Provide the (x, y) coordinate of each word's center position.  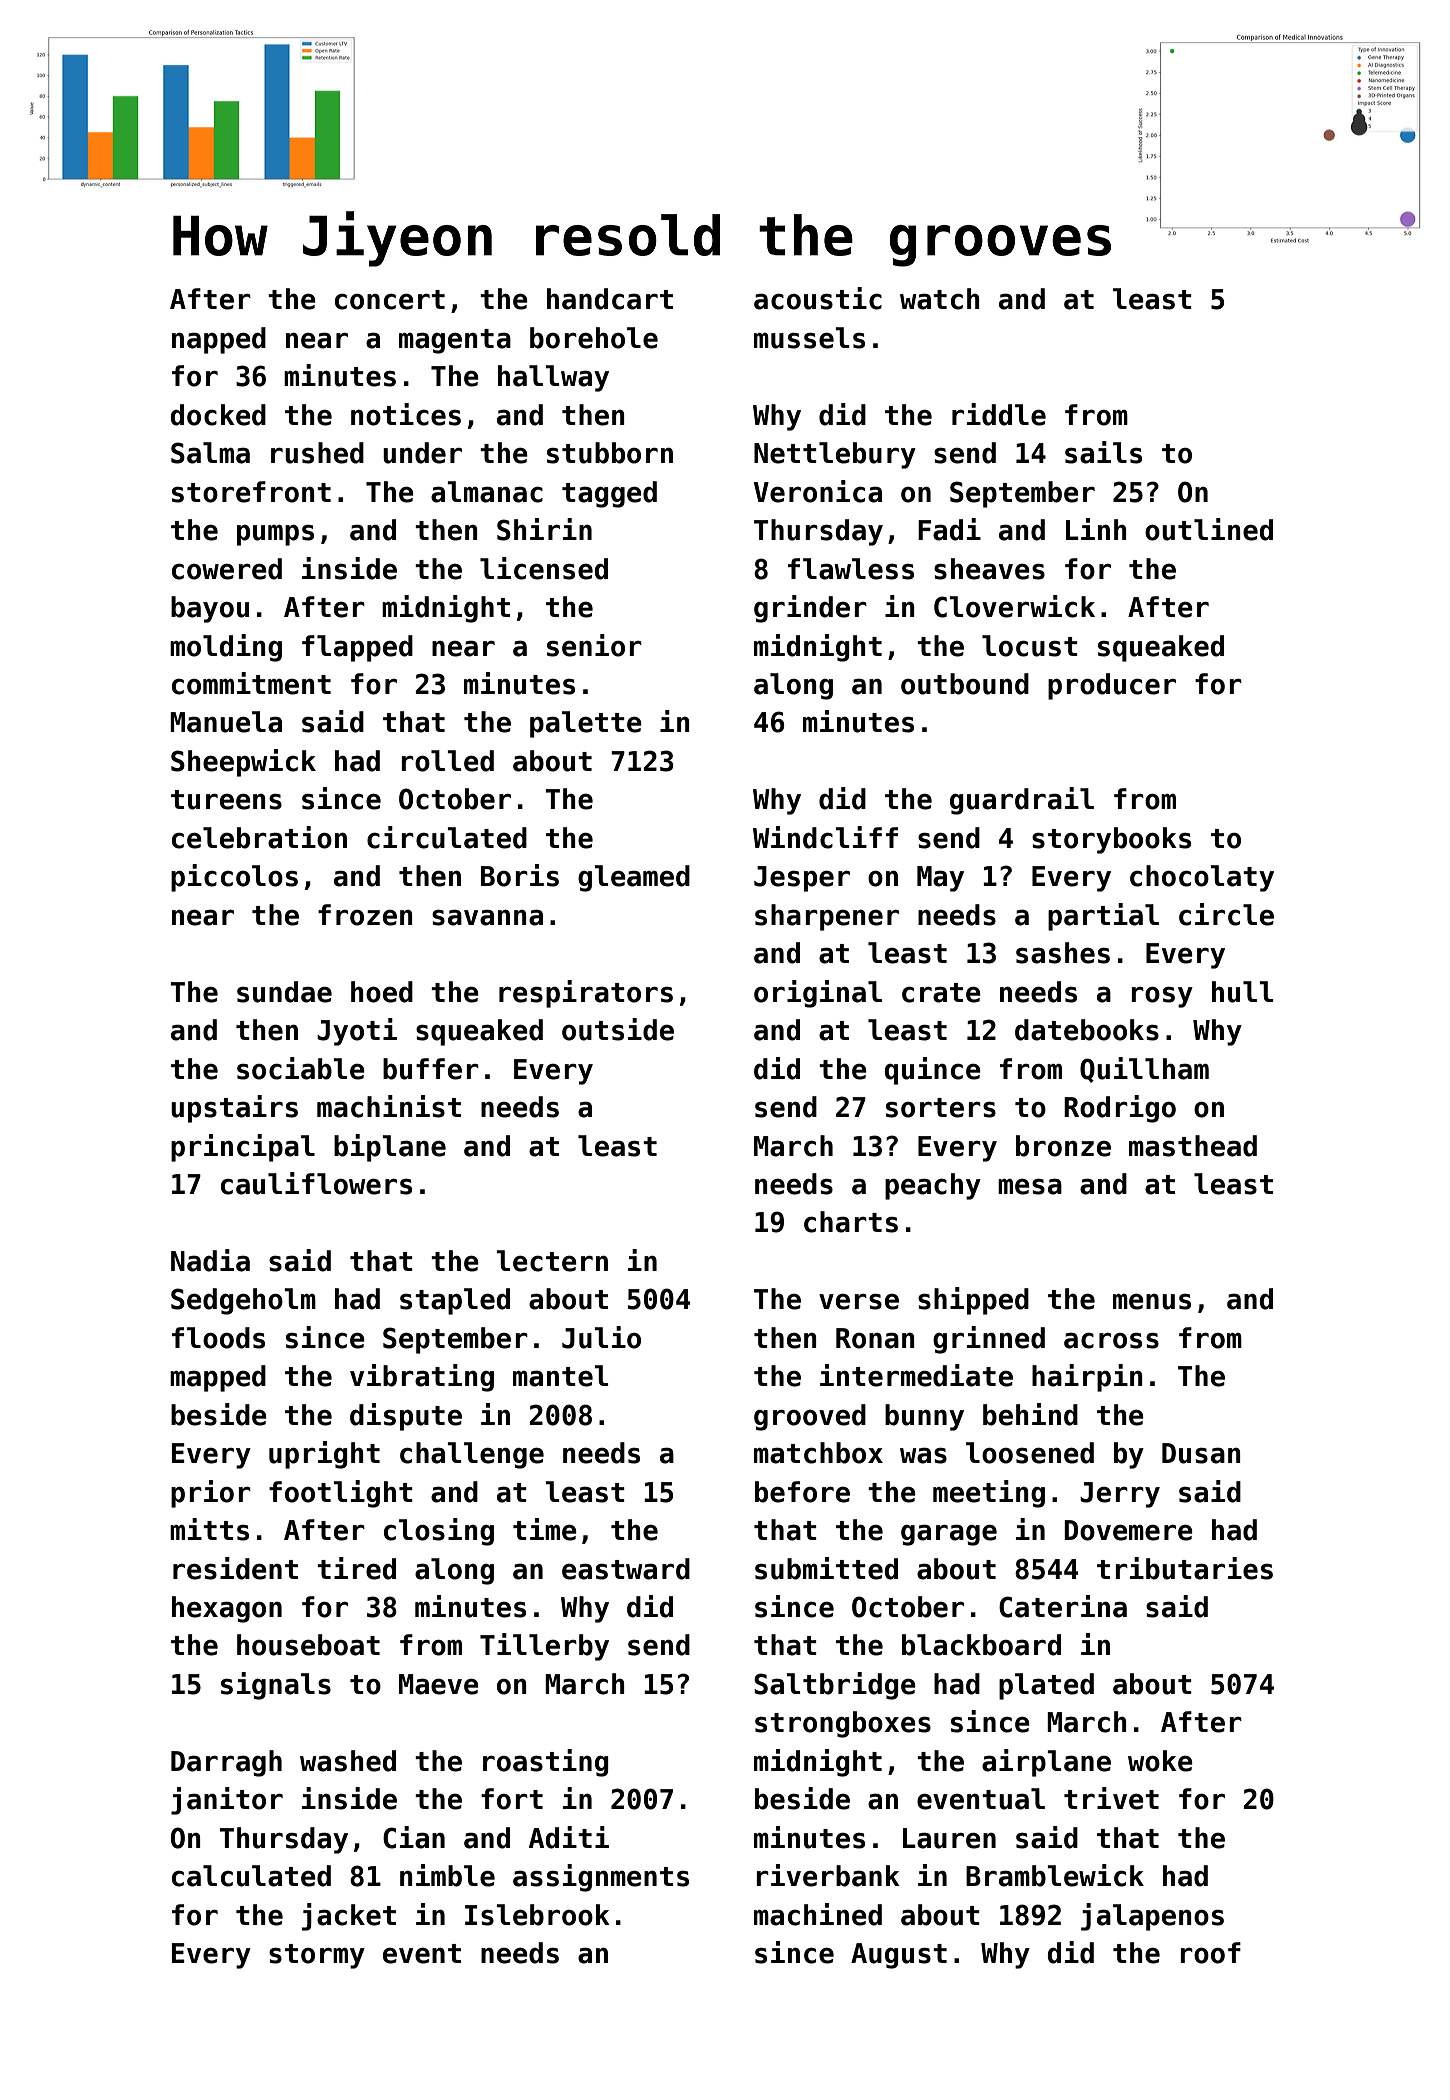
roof (1210, 1953)
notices (406, 414)
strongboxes (843, 1724)
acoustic (818, 298)
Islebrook (537, 1915)
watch (940, 299)
